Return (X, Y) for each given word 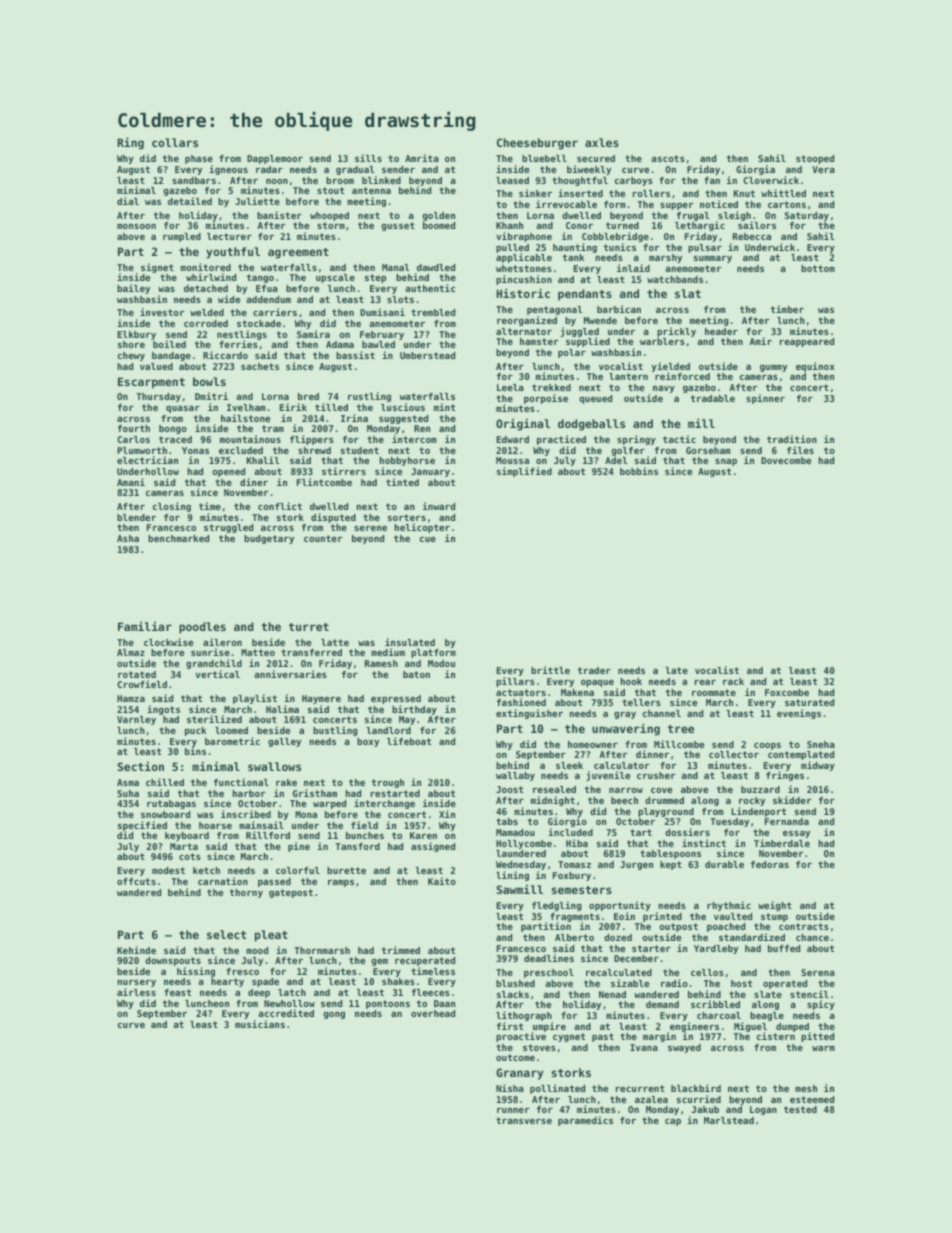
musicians (260, 1024)
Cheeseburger (537, 144)
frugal (693, 216)
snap (726, 462)
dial (128, 201)
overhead (433, 1013)
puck (195, 731)
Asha (128, 538)
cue (428, 539)
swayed (684, 1048)
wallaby (515, 776)
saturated (809, 702)
